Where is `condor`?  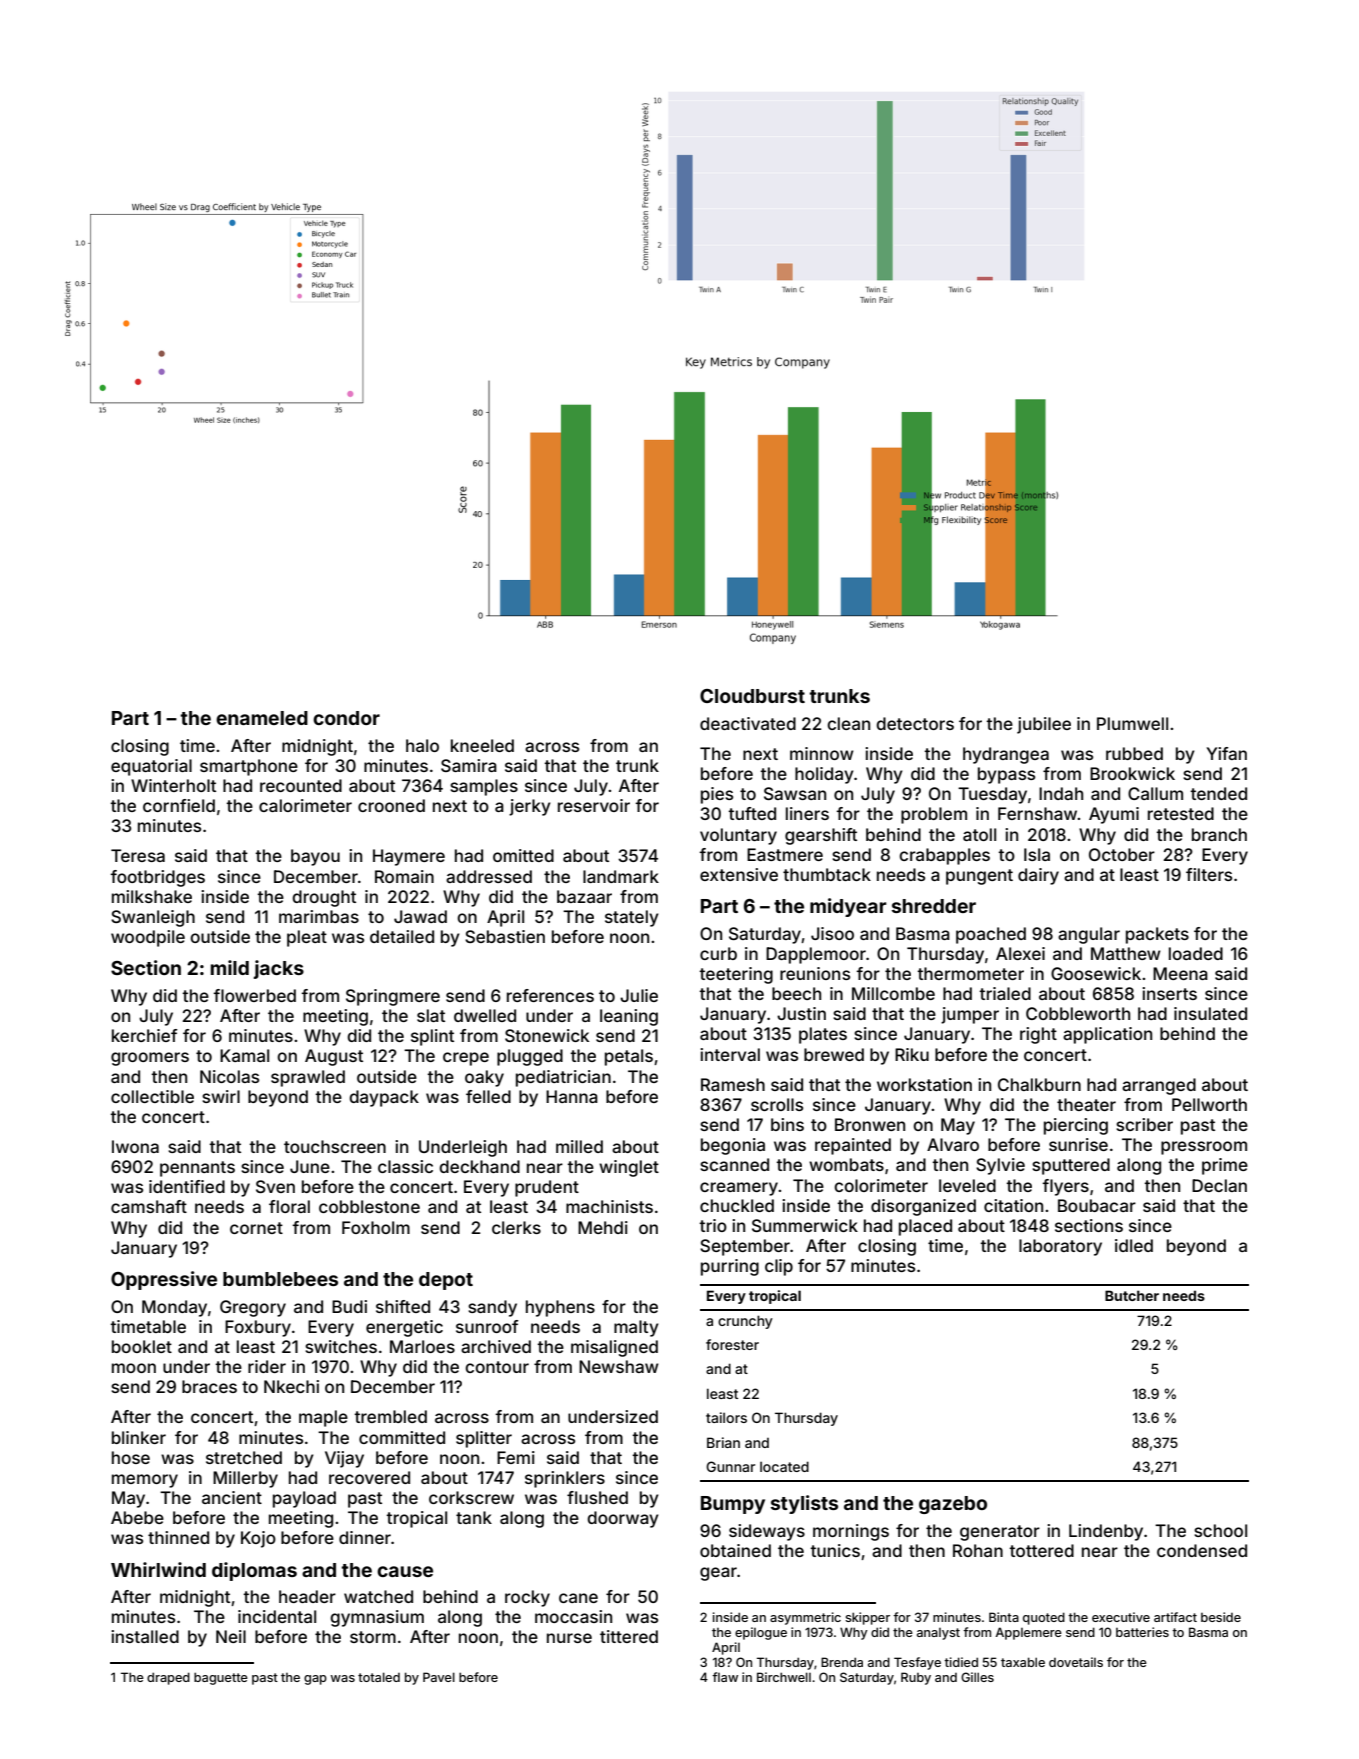
condor is located at coordinates (346, 718).
